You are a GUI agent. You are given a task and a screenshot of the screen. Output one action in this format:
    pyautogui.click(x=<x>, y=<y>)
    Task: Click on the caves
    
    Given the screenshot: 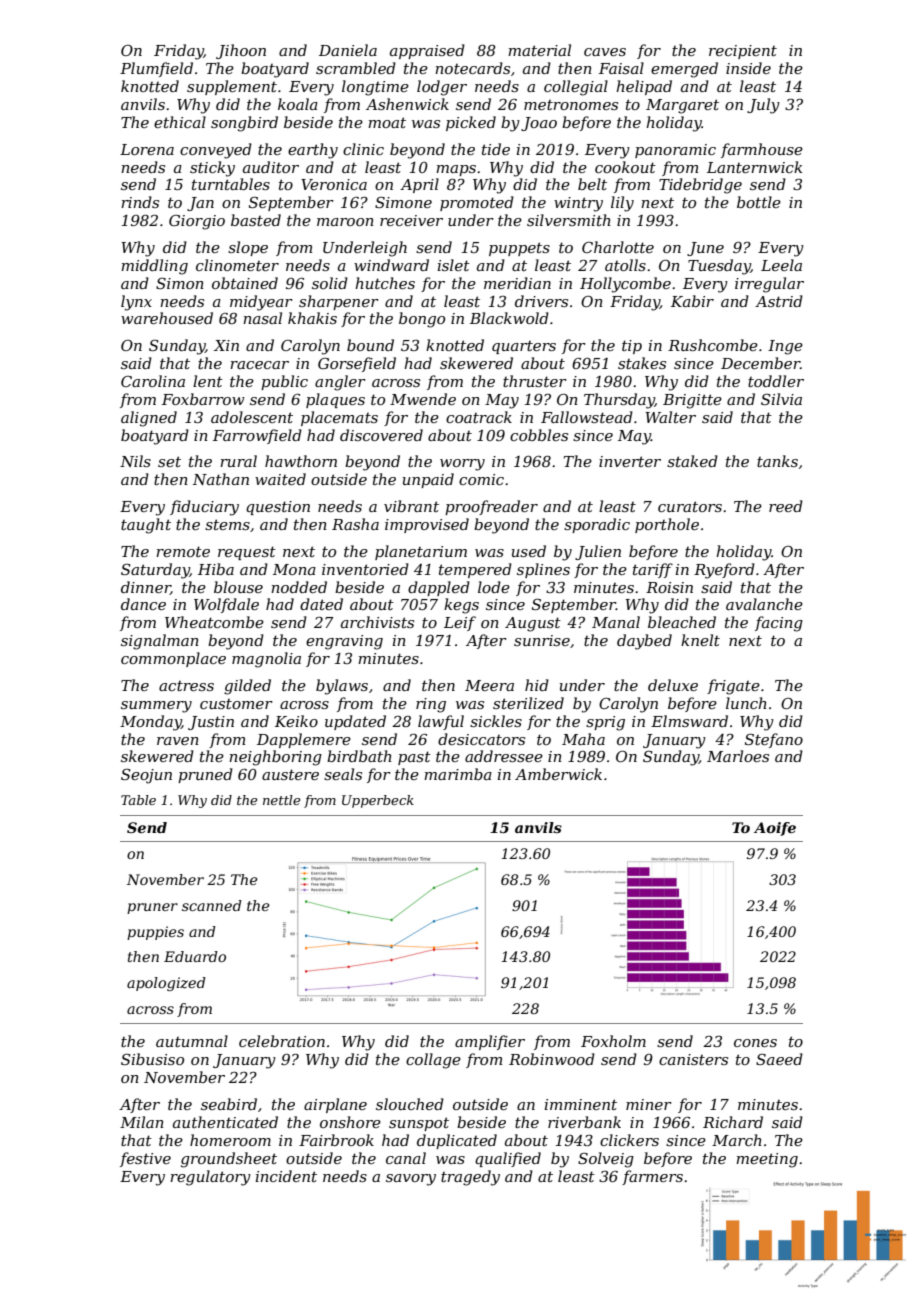 What is the action you would take?
    pyautogui.click(x=605, y=52)
